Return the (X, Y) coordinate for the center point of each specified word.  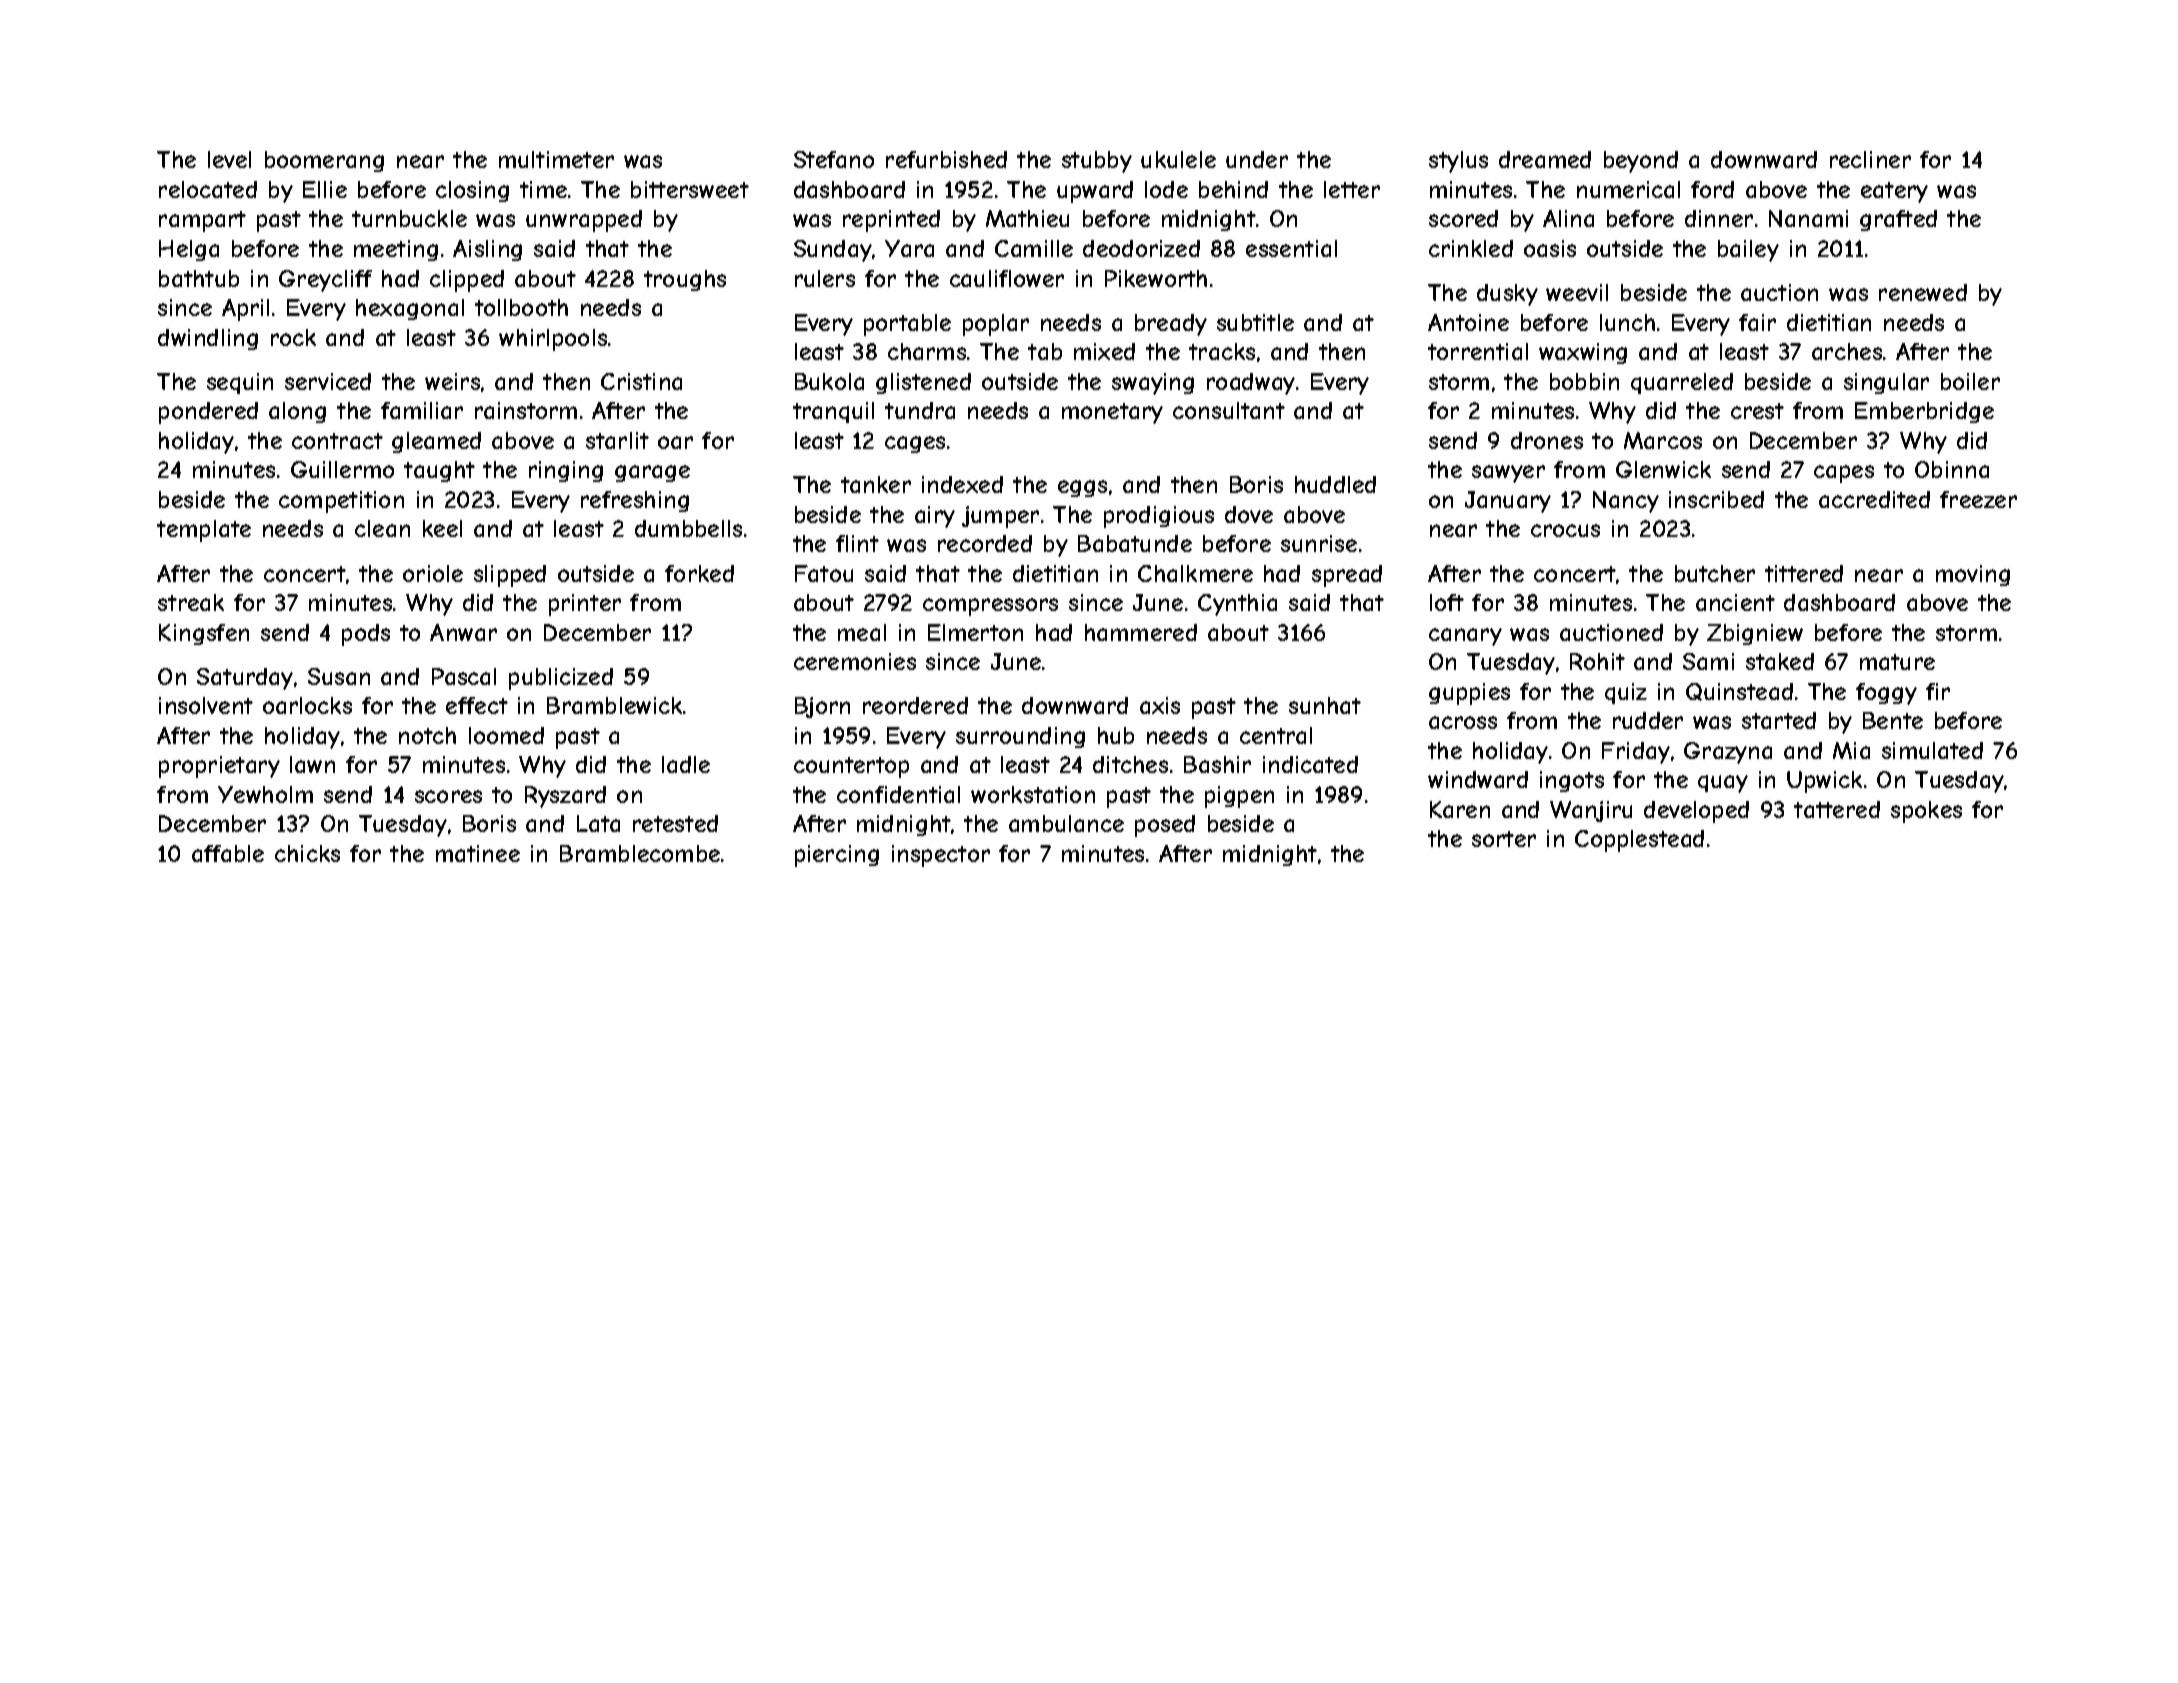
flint (857, 543)
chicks (307, 853)
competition (341, 502)
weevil (1577, 292)
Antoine (1468, 322)
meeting (396, 250)
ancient (1735, 602)
